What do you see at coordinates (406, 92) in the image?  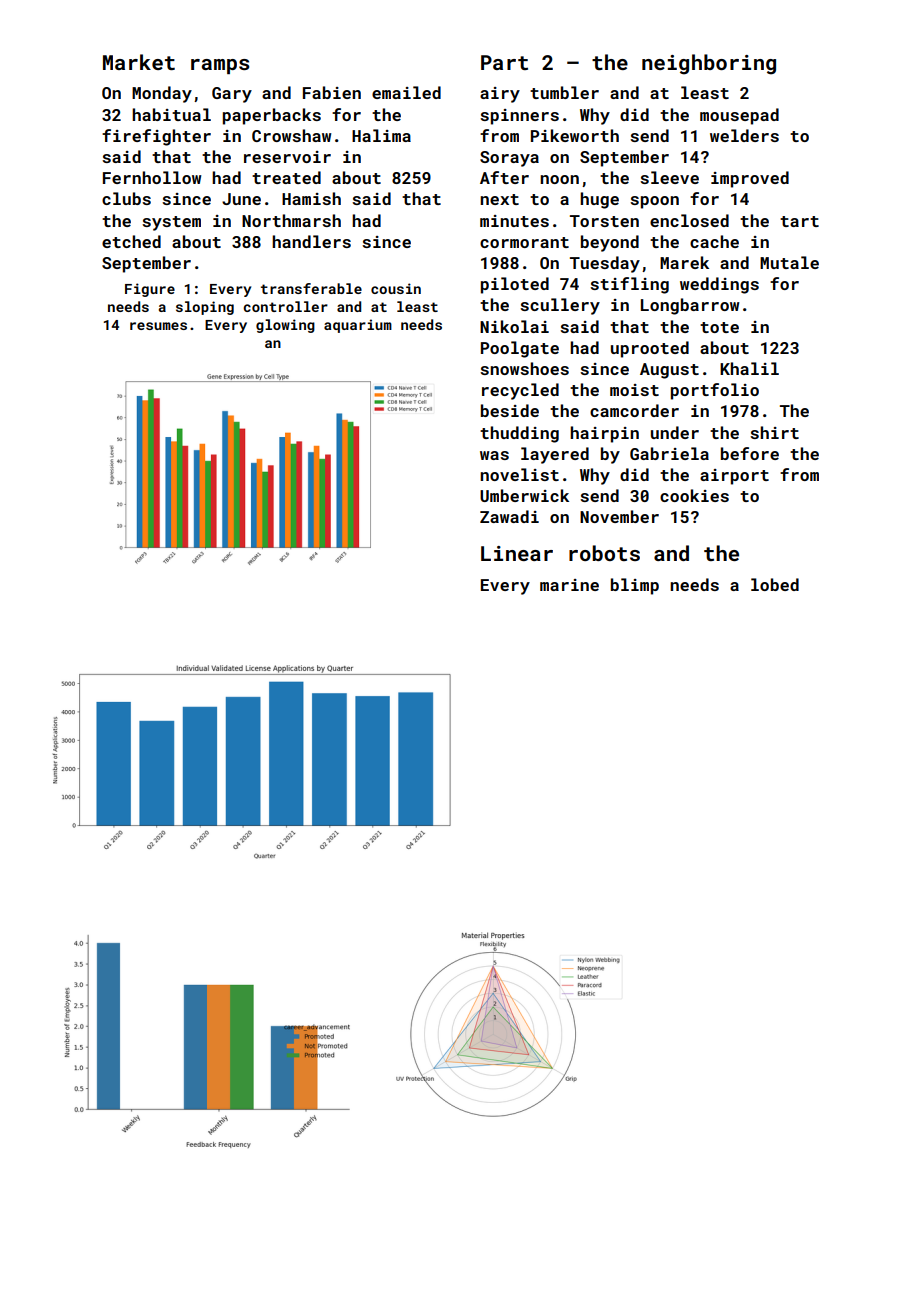 I see `emailed` at bounding box center [406, 92].
